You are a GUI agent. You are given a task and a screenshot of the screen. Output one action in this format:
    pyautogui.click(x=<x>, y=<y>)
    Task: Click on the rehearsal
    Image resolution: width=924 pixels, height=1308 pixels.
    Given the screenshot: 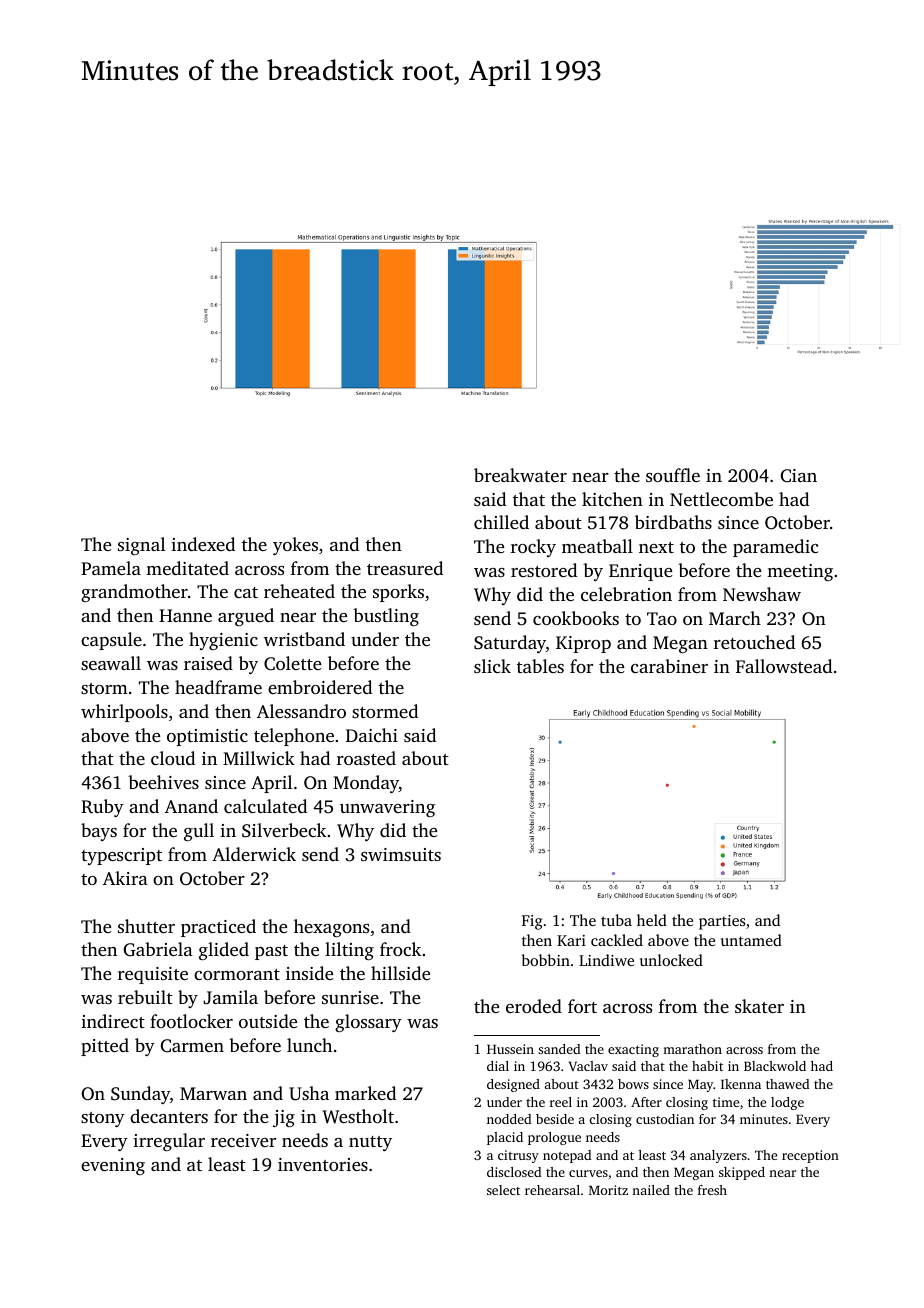 What is the action you would take?
    pyautogui.click(x=552, y=1190)
